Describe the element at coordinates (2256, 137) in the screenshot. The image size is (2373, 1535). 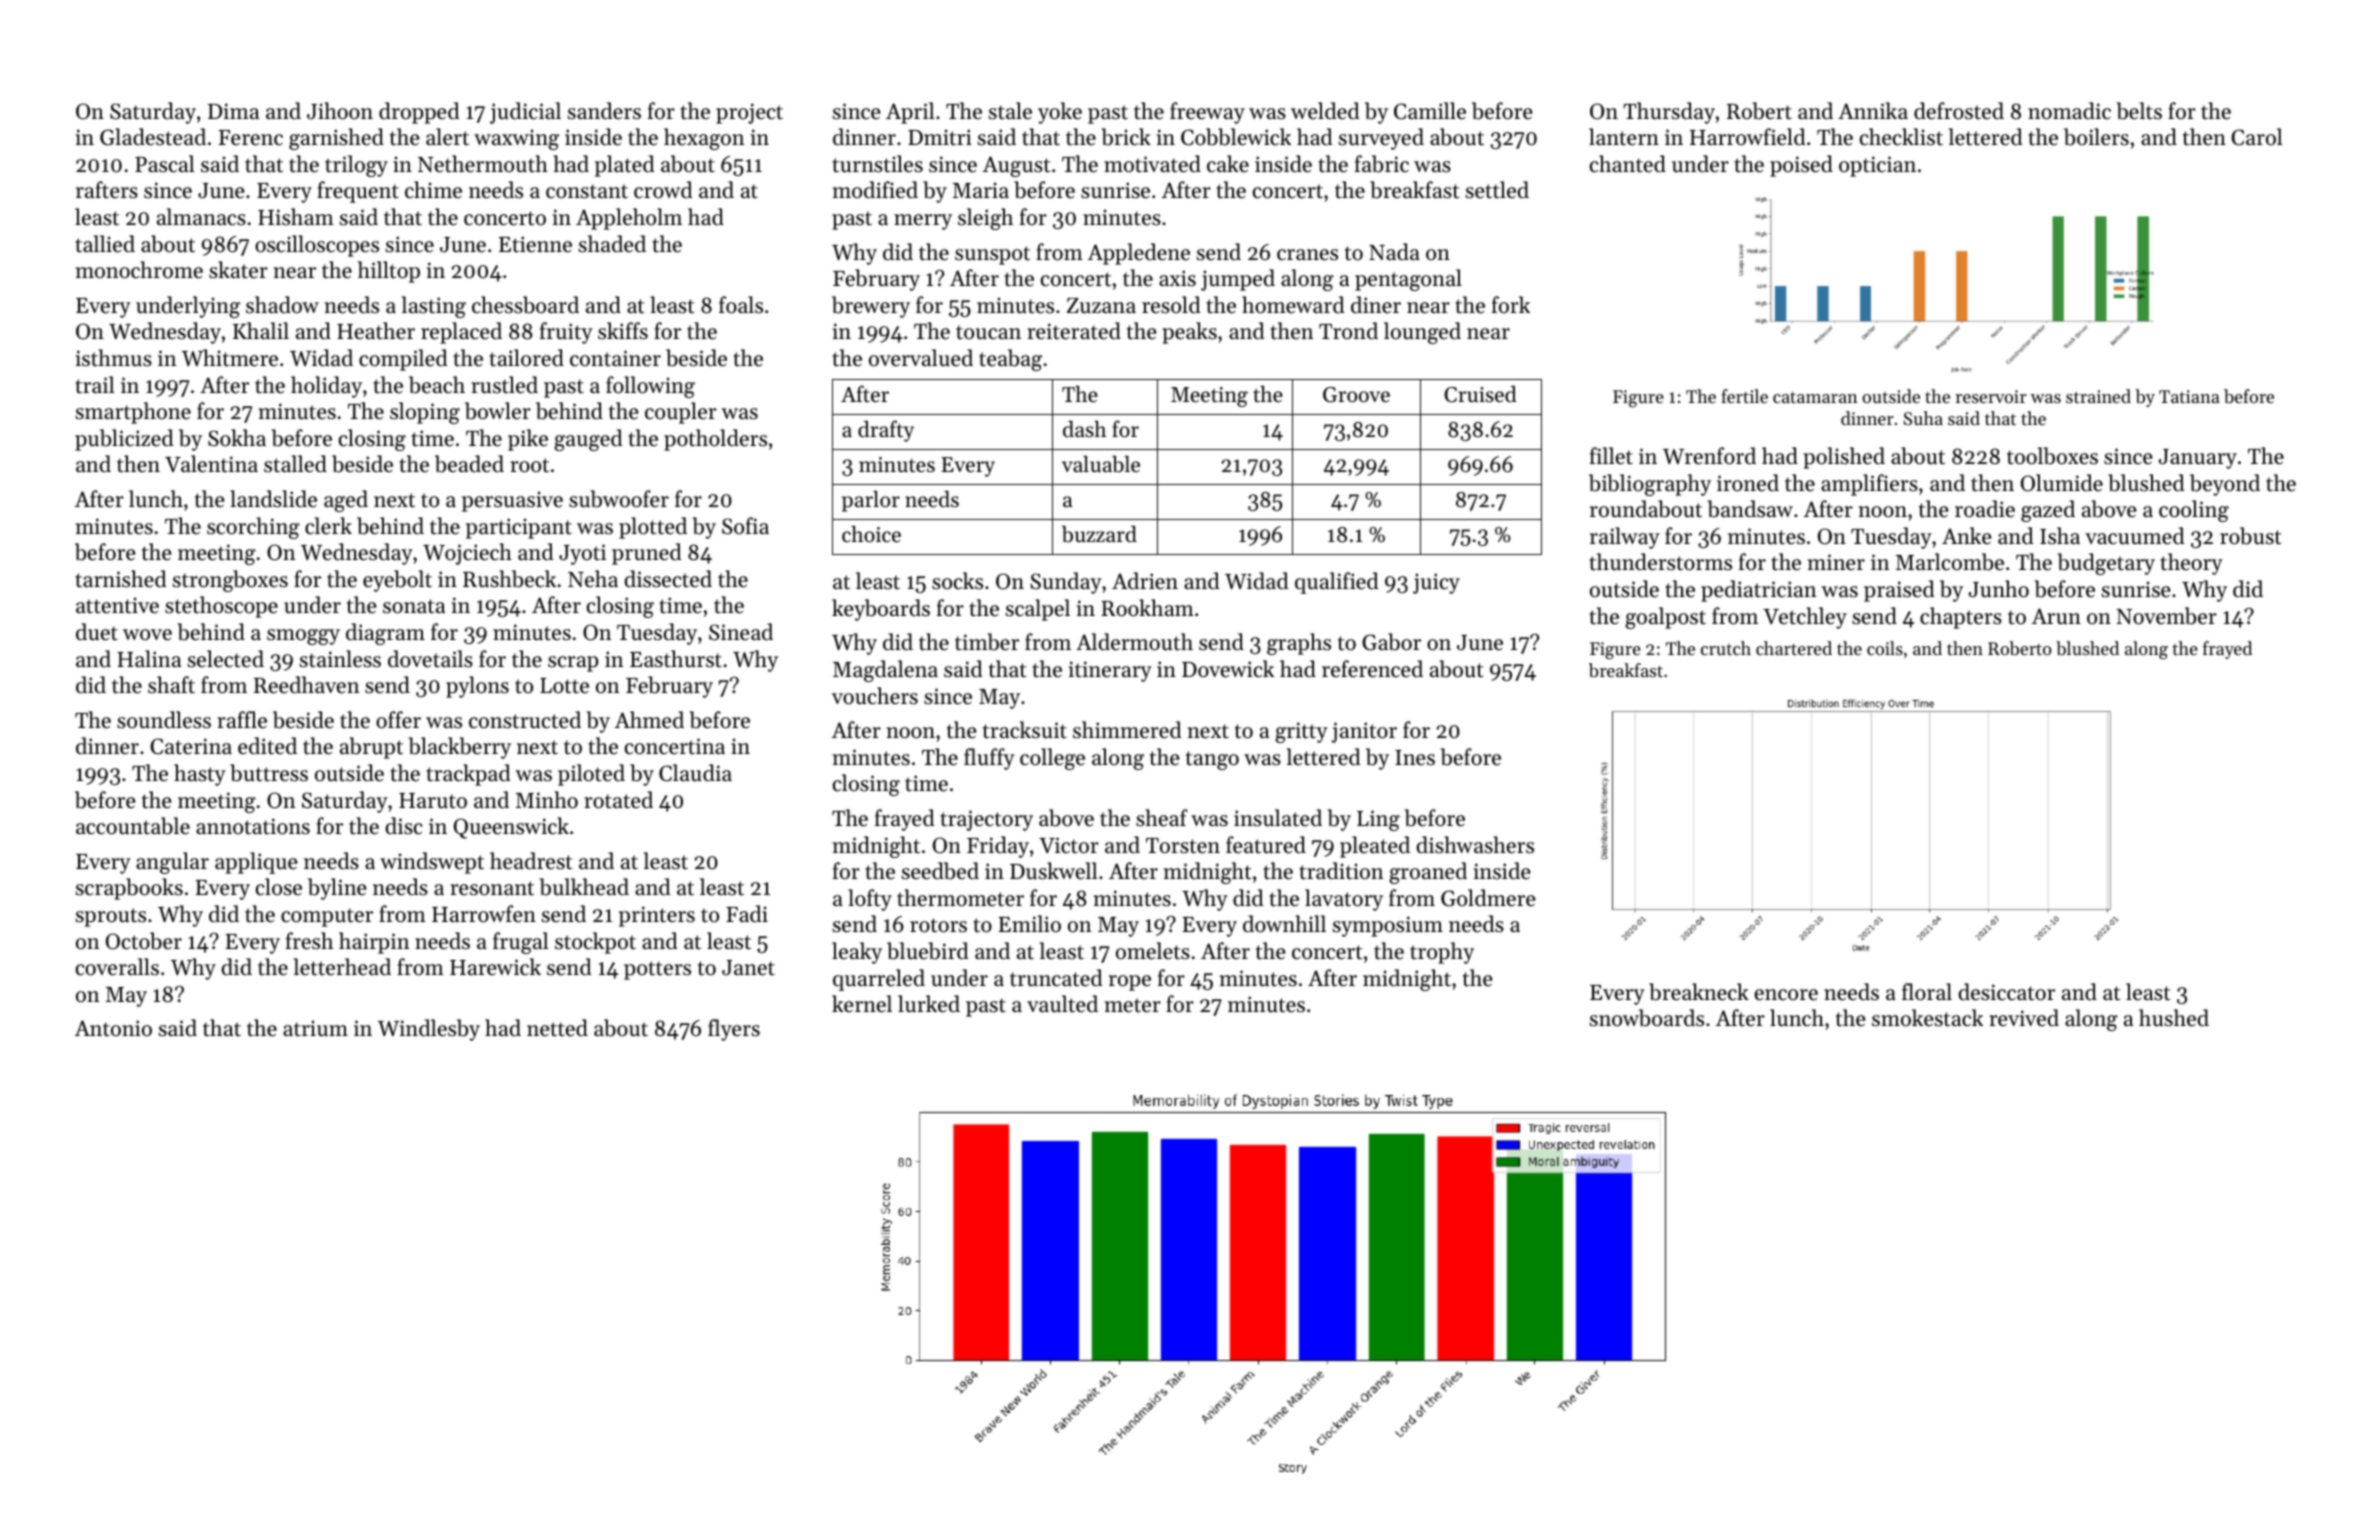
I see `Carol` at that location.
